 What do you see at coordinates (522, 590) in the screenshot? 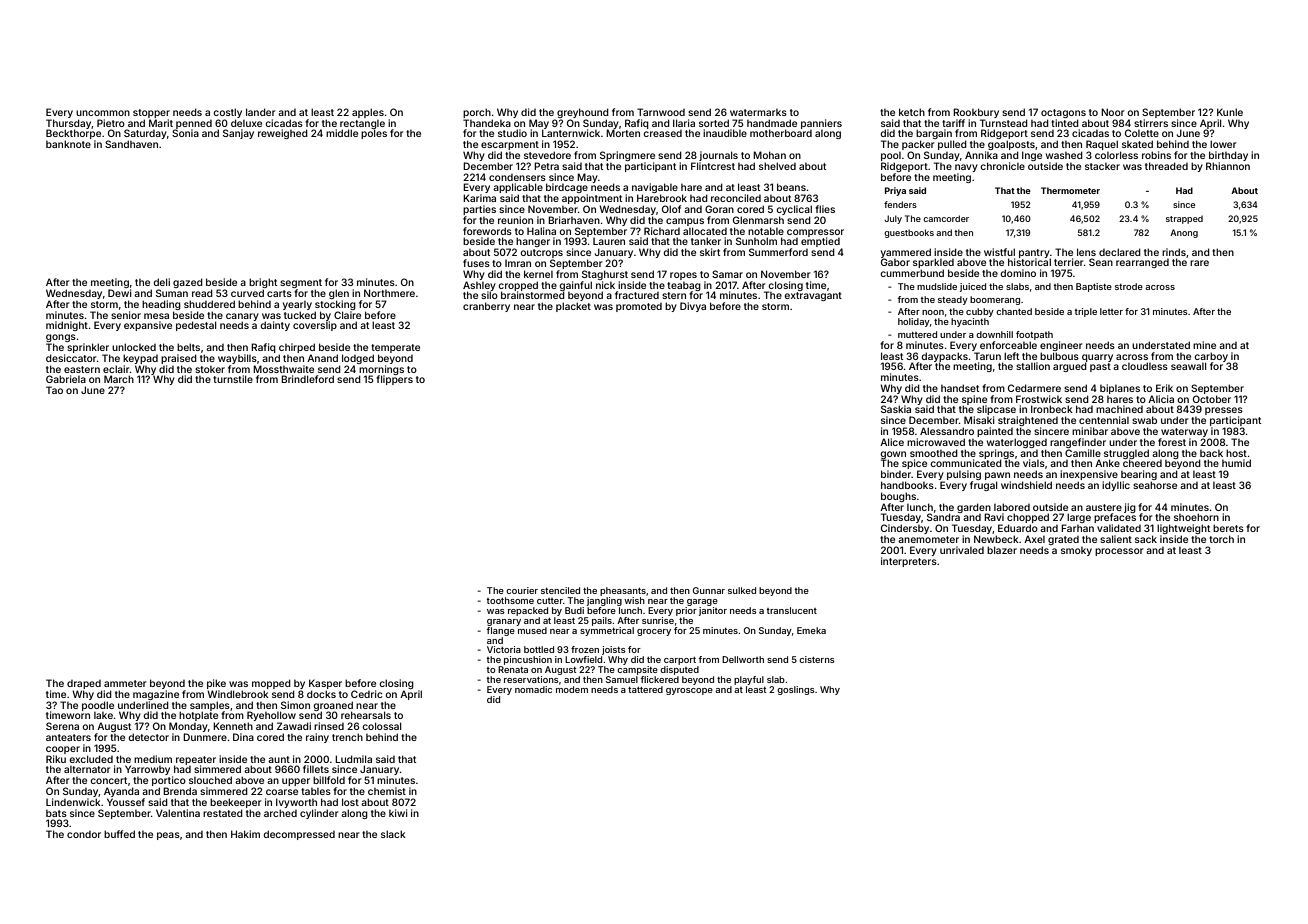
I see `courier` at bounding box center [522, 590].
